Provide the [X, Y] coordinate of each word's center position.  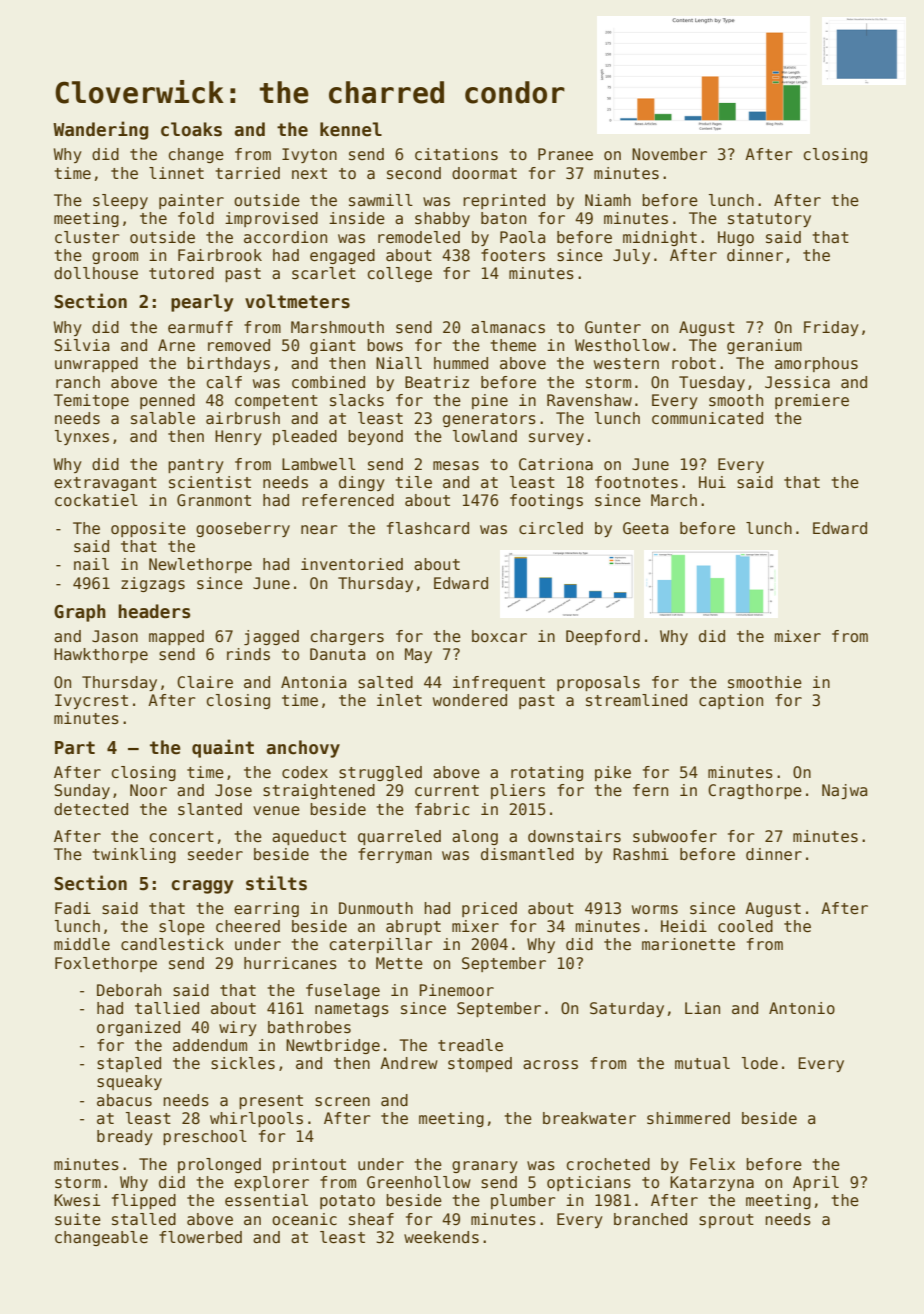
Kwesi [77, 1200]
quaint [223, 748]
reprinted [504, 201]
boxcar [499, 636]
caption [731, 701]
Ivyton [309, 155]
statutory [769, 220]
